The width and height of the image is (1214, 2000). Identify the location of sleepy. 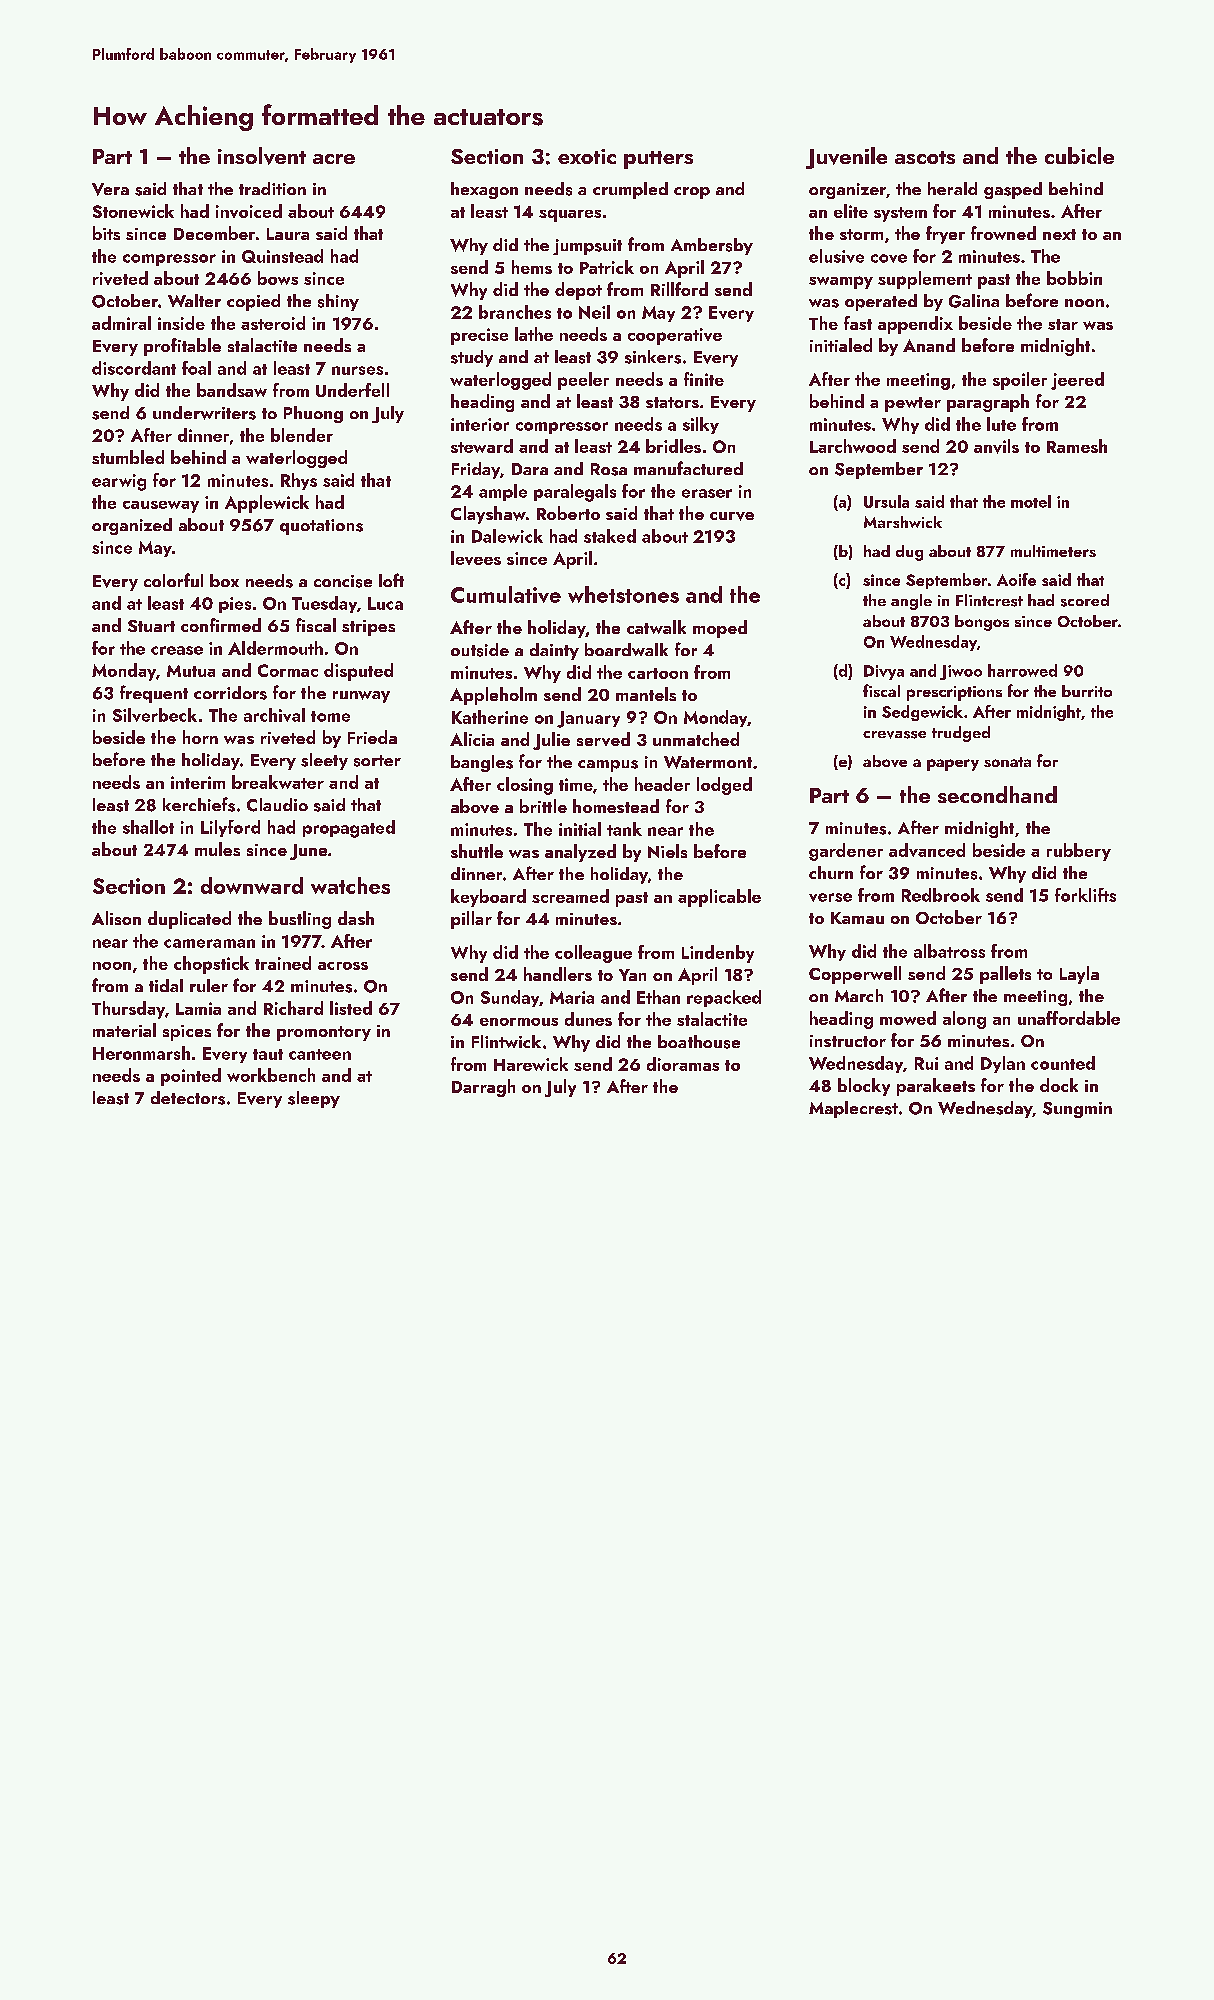
(314, 1099).
